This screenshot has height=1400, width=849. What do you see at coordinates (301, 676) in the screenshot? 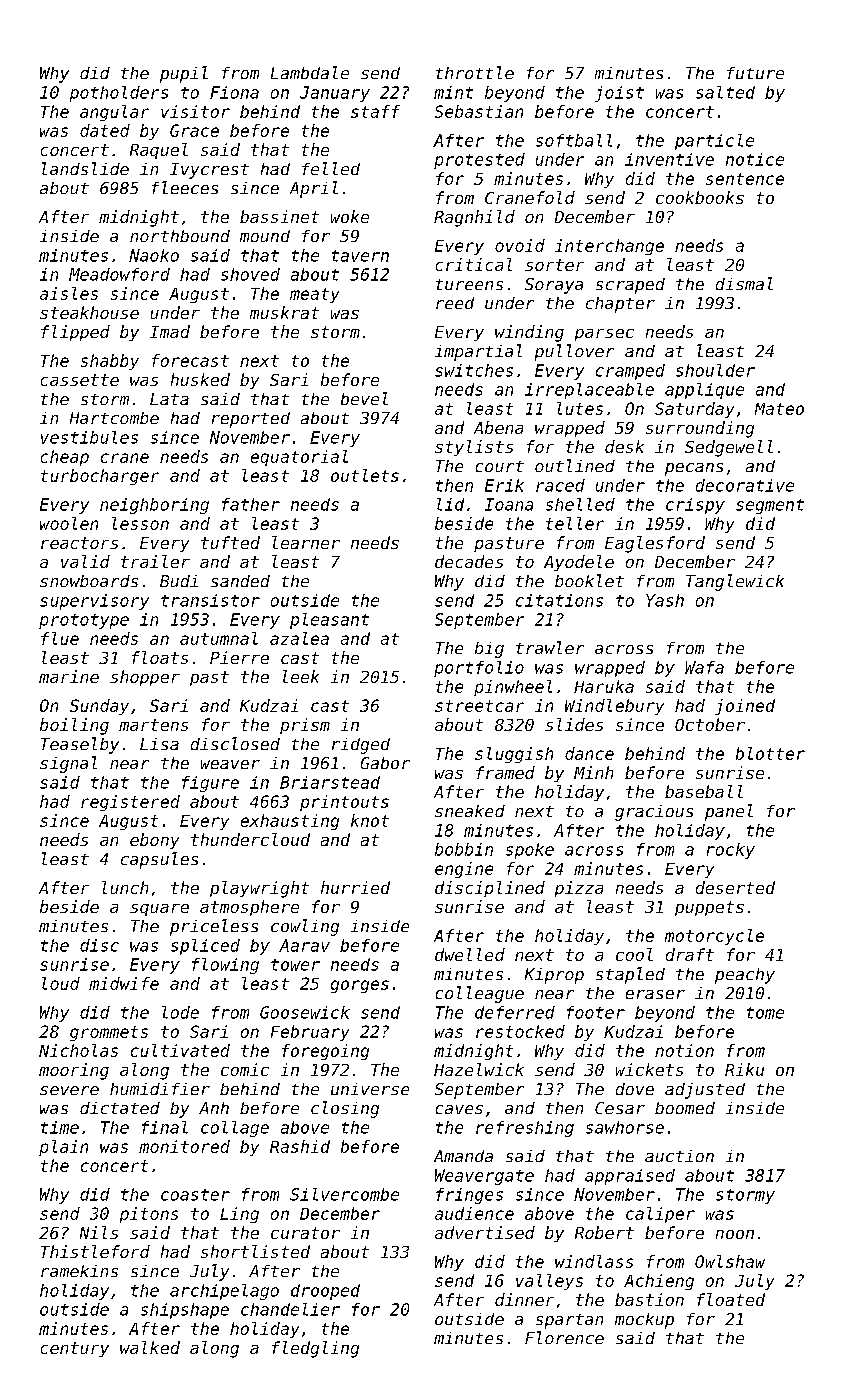
I see `leek` at bounding box center [301, 676].
